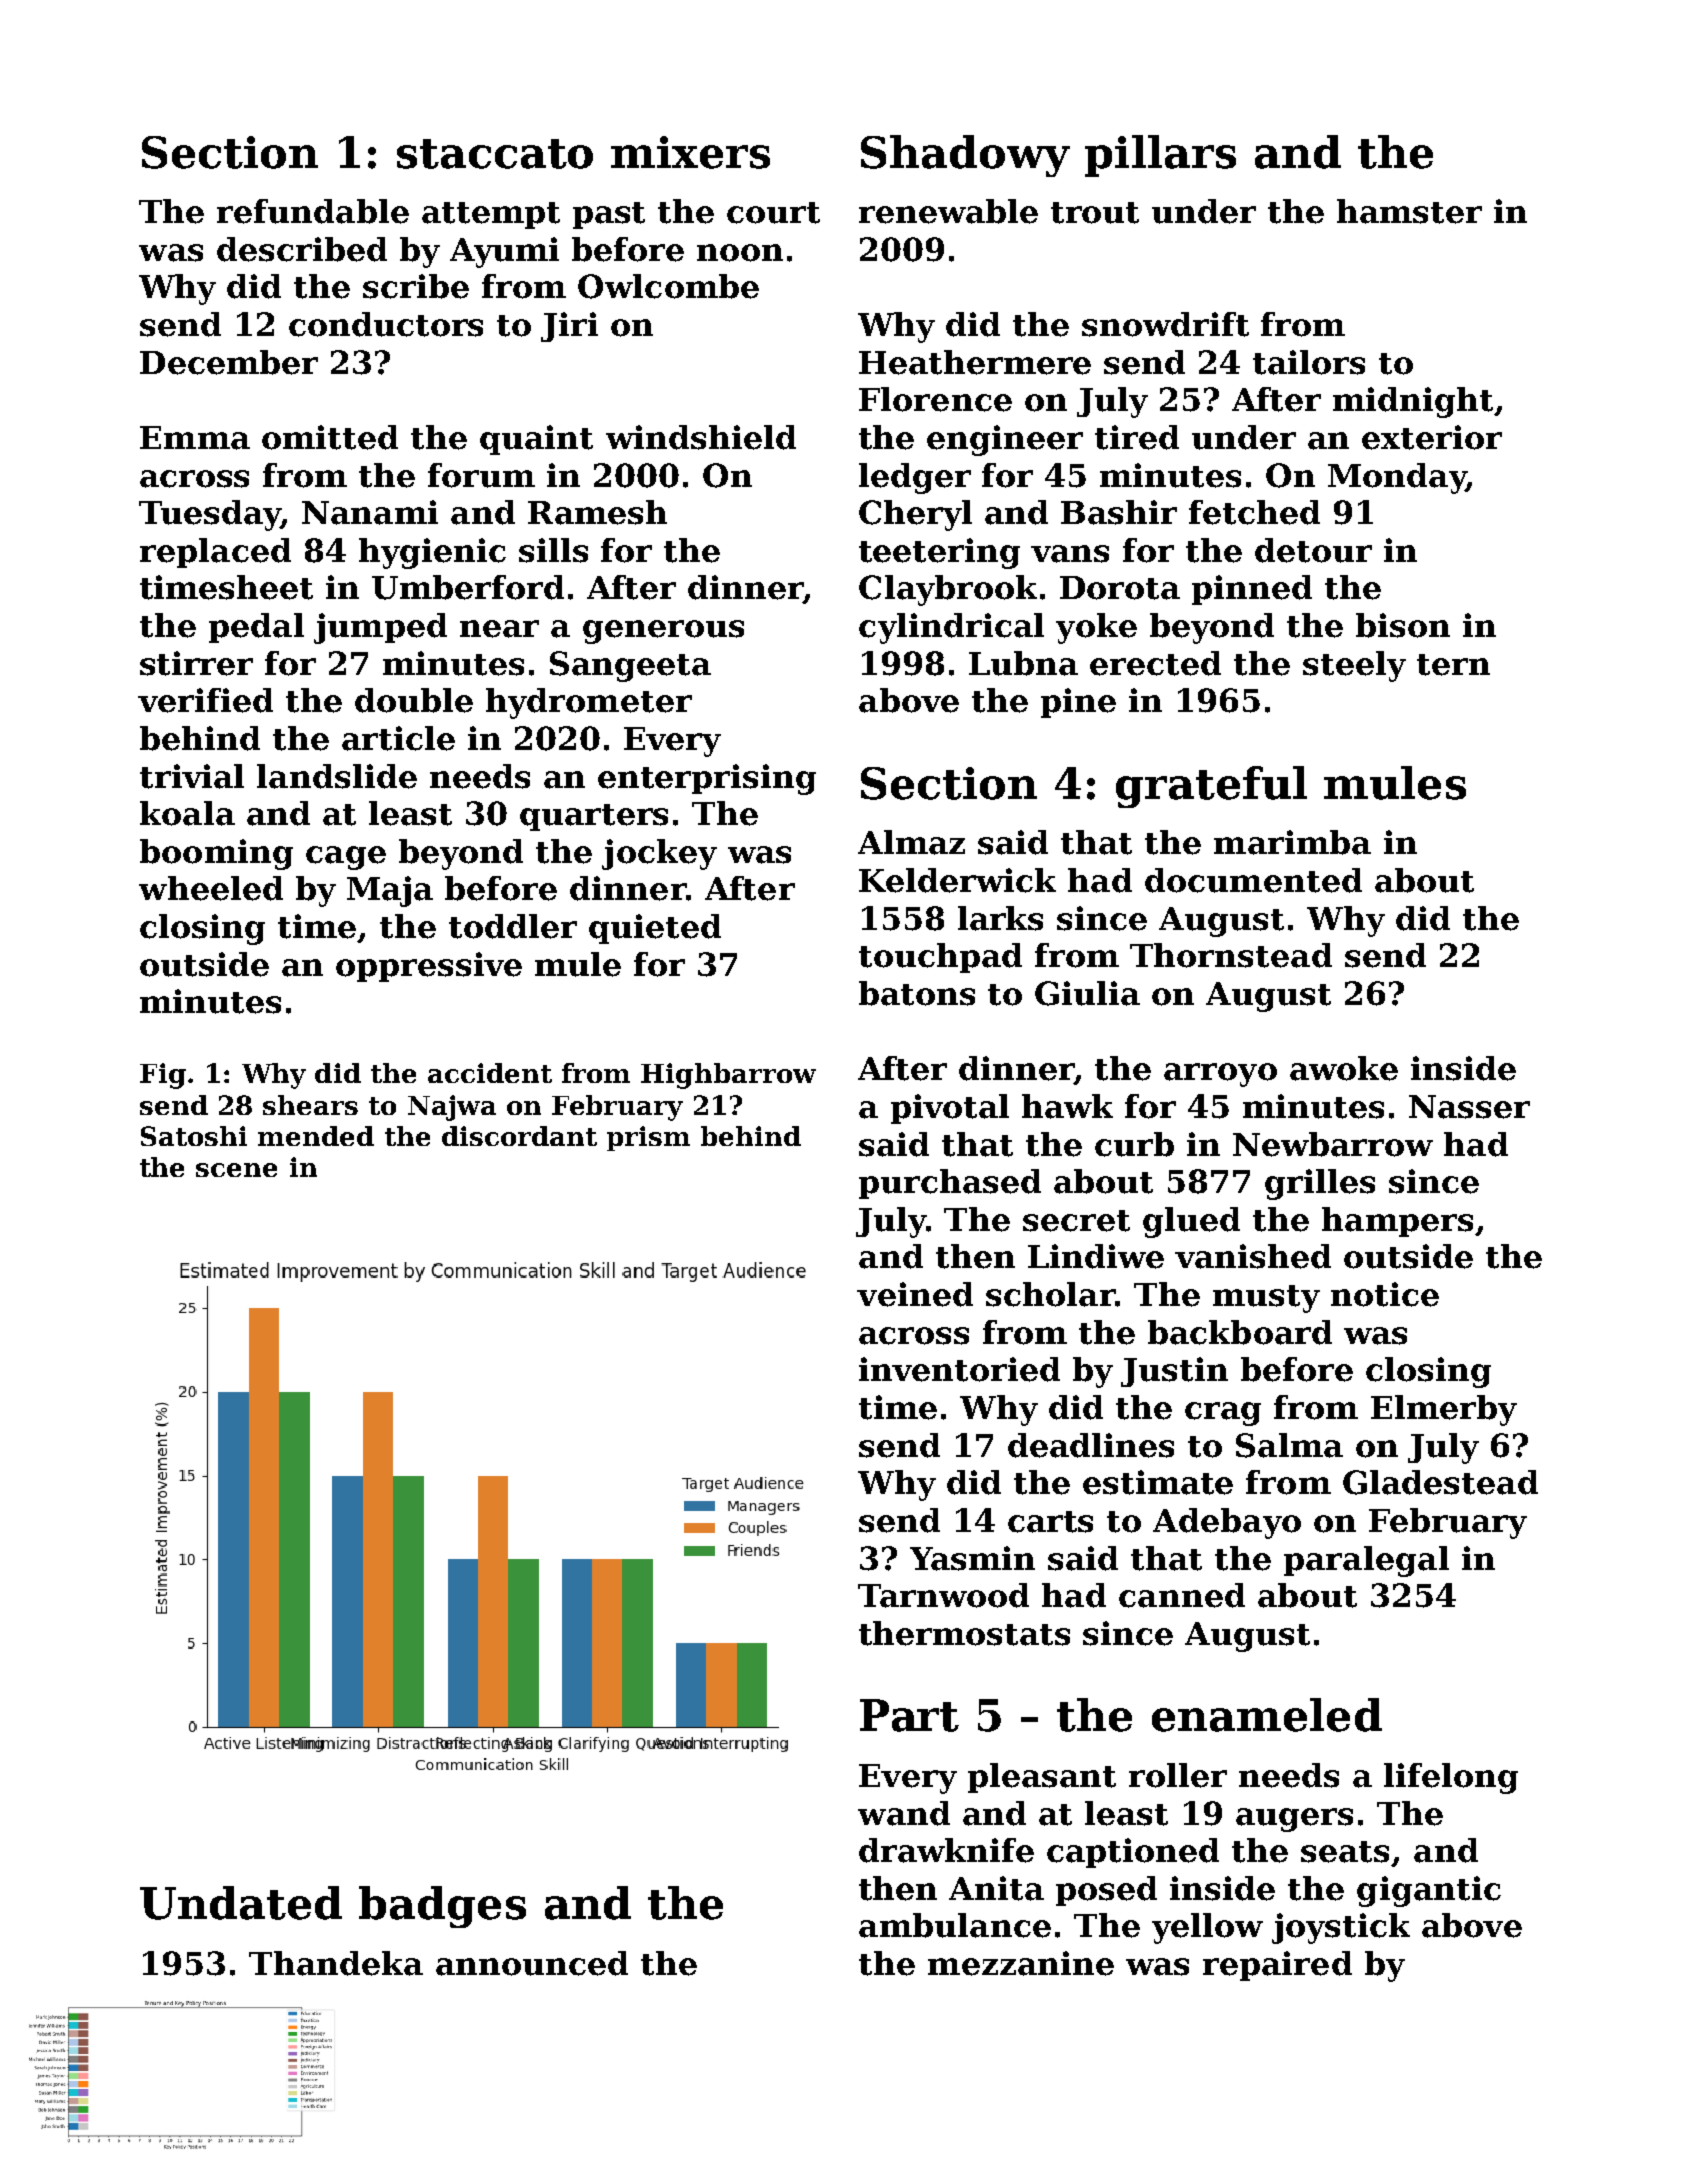 The height and width of the document is (2178, 1683). Describe the element at coordinates (1091, 1445) in the document. I see `deadlines` at that location.
